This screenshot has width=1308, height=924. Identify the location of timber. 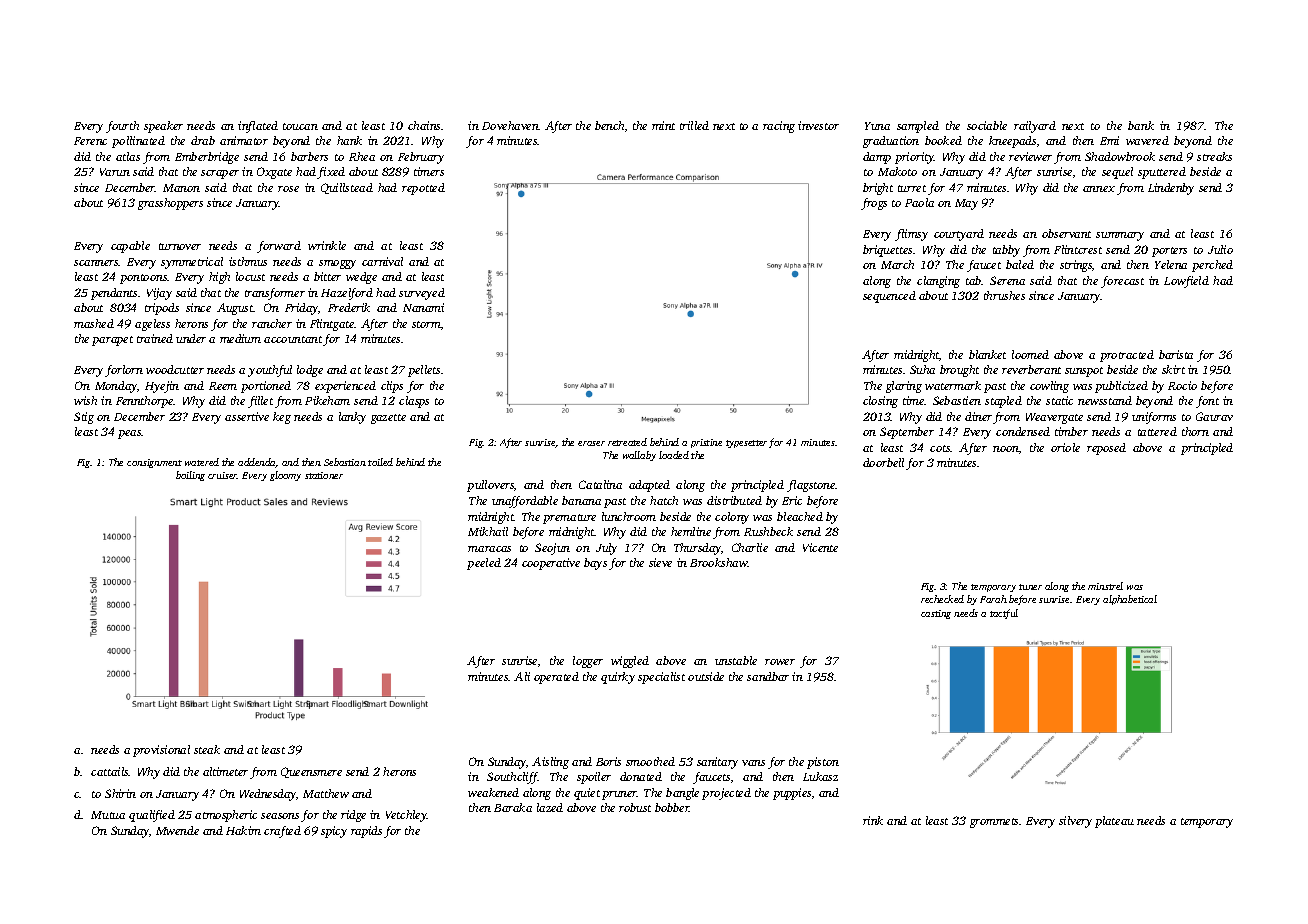
(1071, 431).
